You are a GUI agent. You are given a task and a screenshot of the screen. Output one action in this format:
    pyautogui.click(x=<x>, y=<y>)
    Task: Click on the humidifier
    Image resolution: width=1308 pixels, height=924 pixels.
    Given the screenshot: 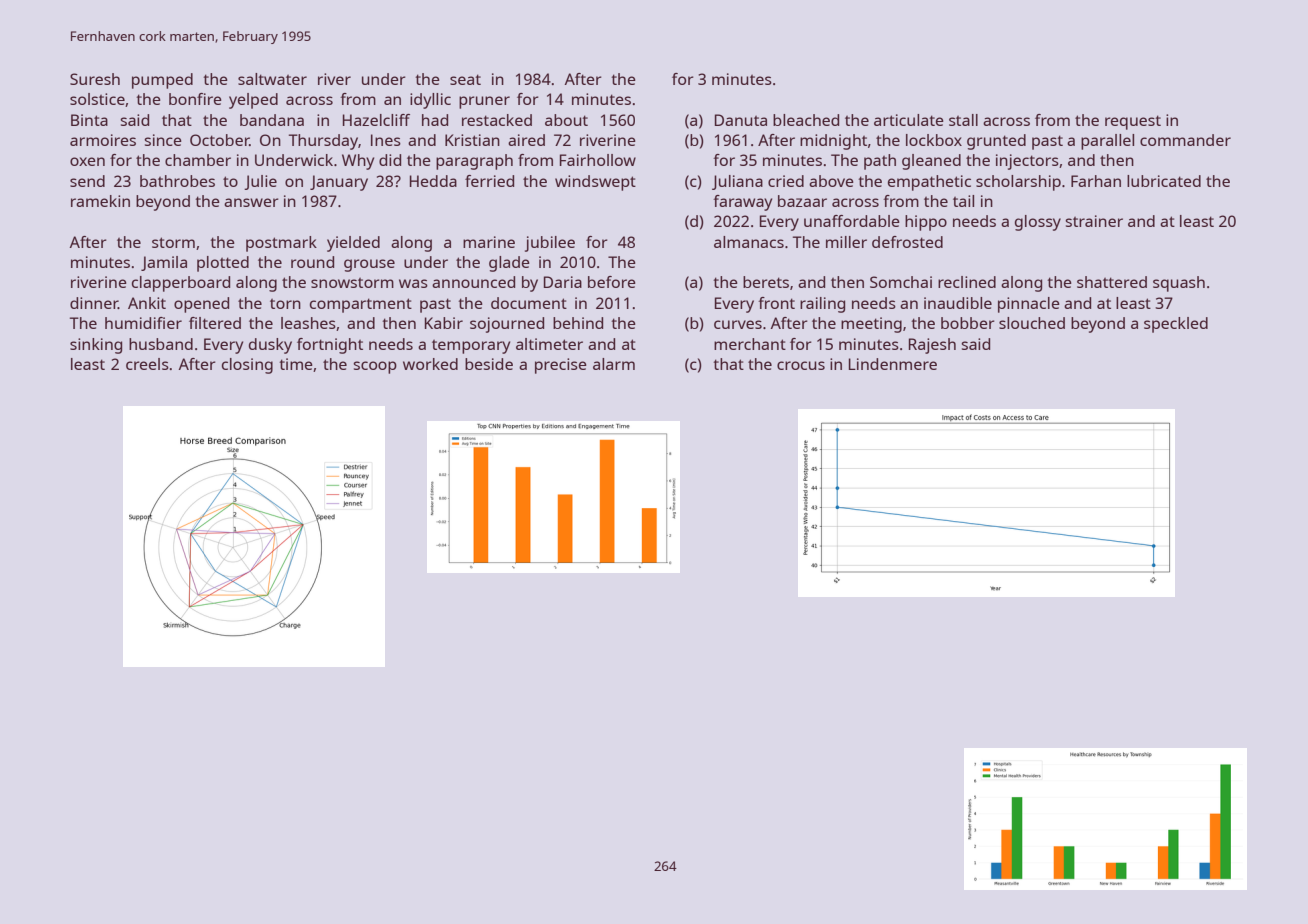 What is the action you would take?
    pyautogui.click(x=143, y=323)
